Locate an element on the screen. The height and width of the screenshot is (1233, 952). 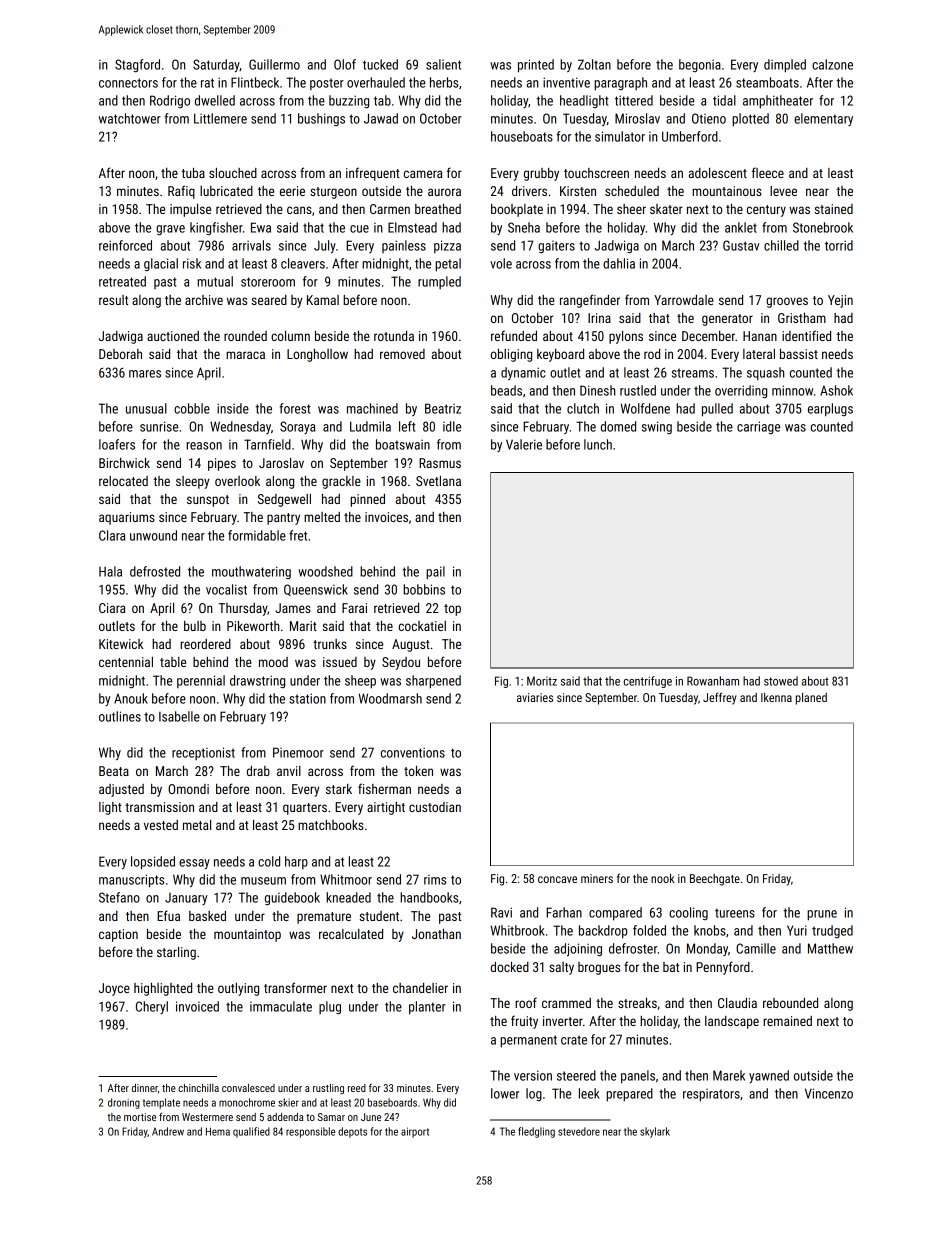
skylark is located at coordinates (655, 1132).
